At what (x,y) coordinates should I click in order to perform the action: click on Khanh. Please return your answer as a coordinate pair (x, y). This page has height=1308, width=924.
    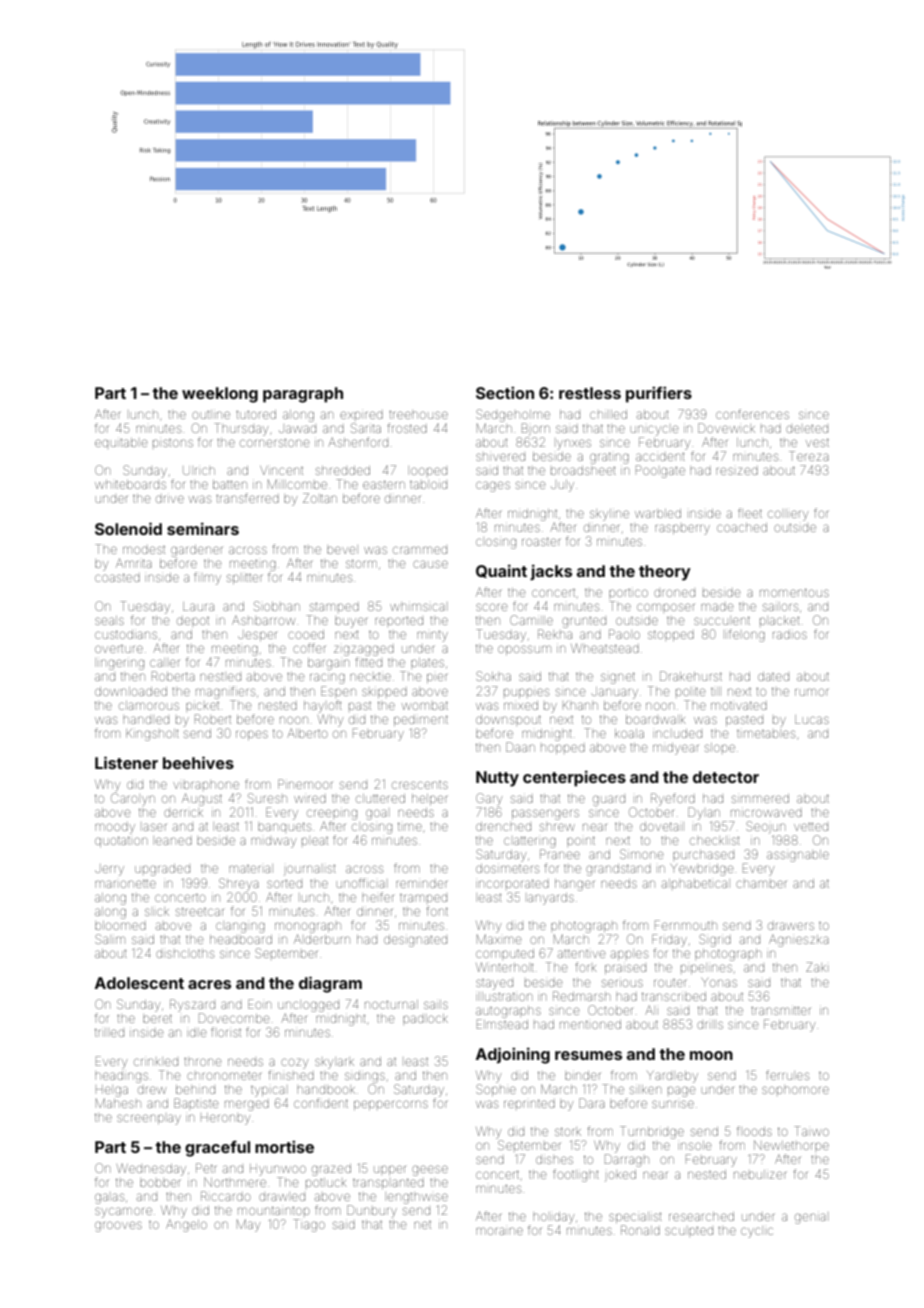
    Looking at the image, I should click on (580, 705).
